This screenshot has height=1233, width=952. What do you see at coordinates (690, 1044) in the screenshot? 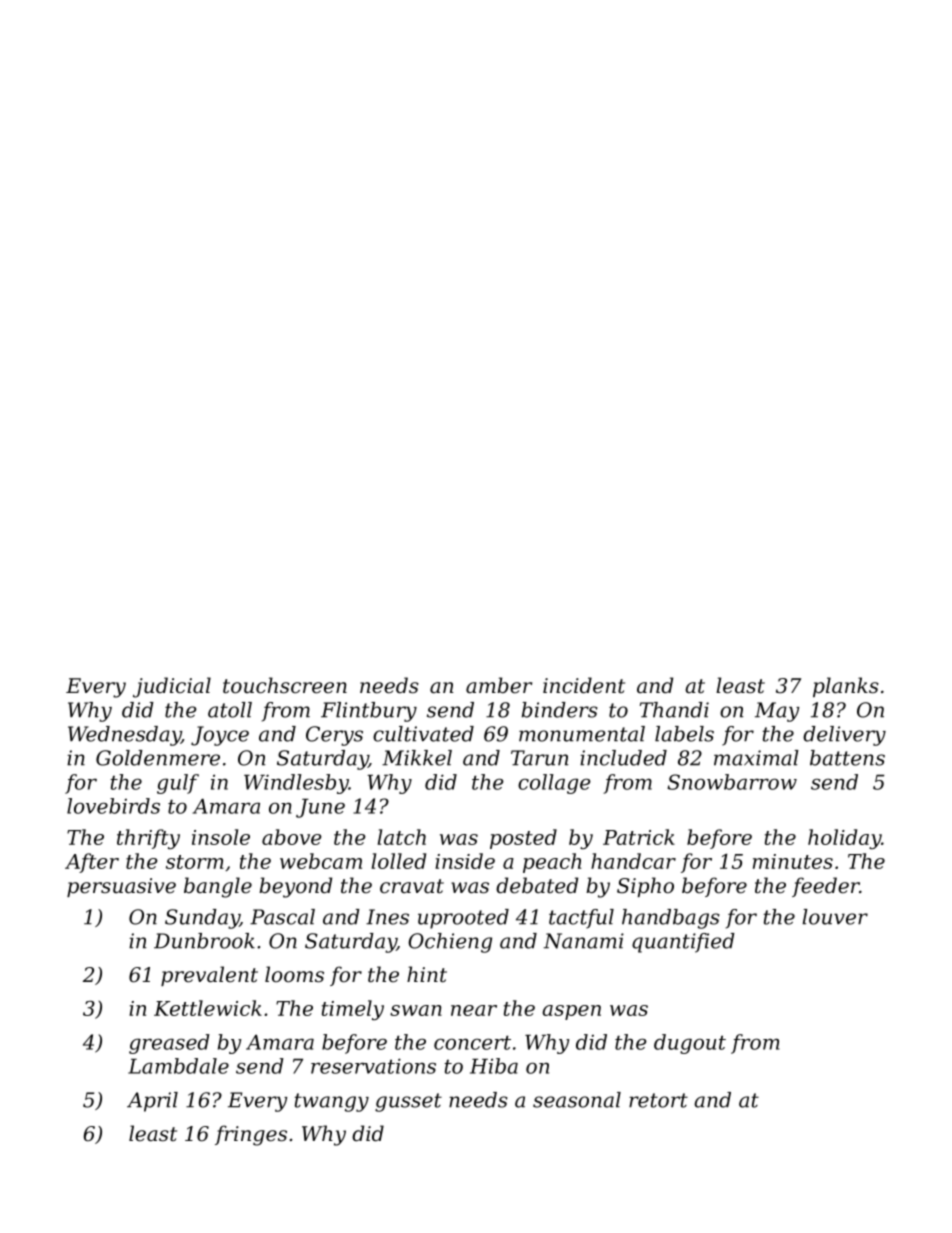
I see `dugout` at bounding box center [690, 1044].
